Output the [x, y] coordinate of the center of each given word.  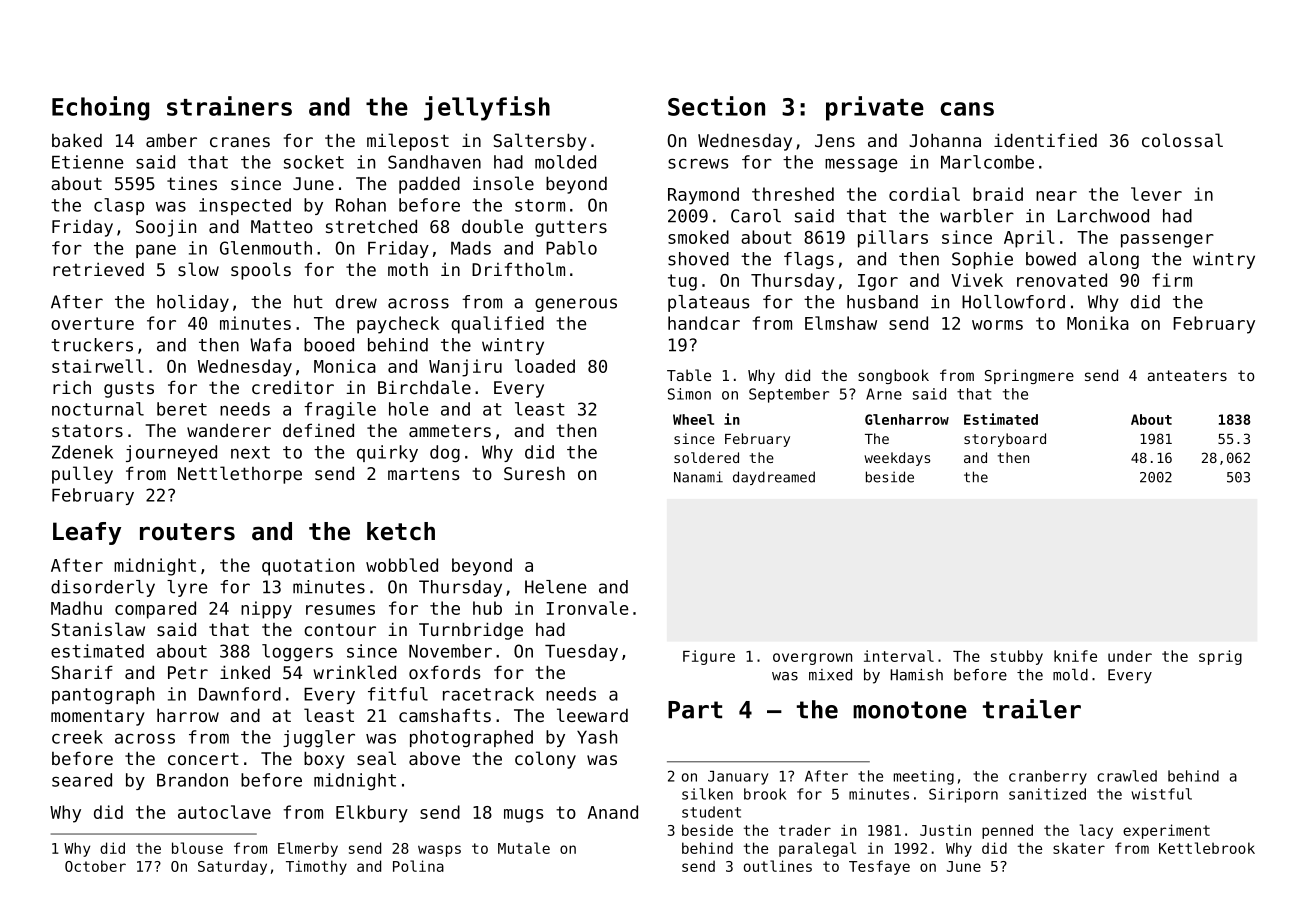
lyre [187, 588]
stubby [1017, 657]
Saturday [232, 867]
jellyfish [487, 108]
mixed [830, 675]
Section [716, 106]
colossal [1182, 140]
